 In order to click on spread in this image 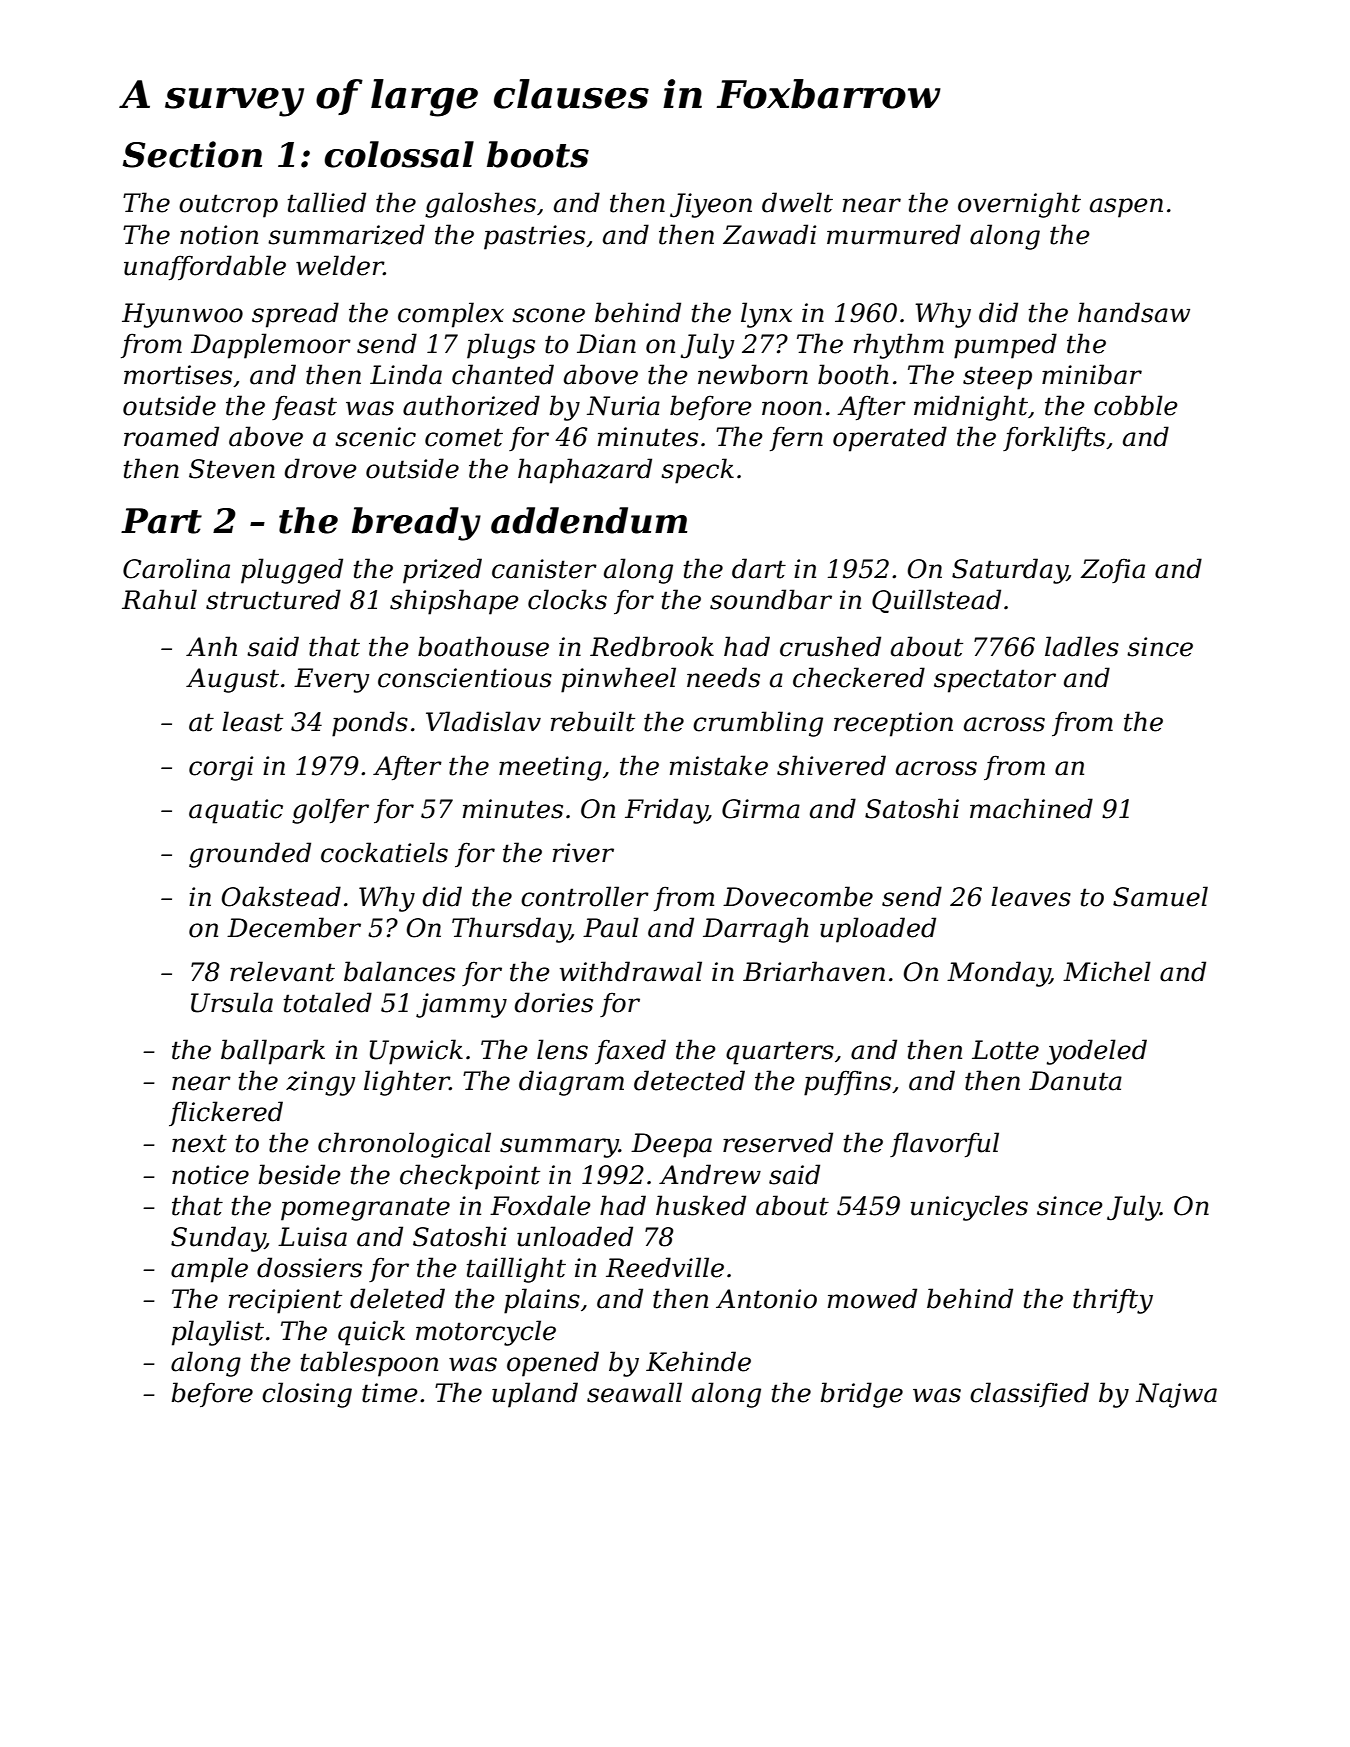, I will do `click(295, 315)`.
